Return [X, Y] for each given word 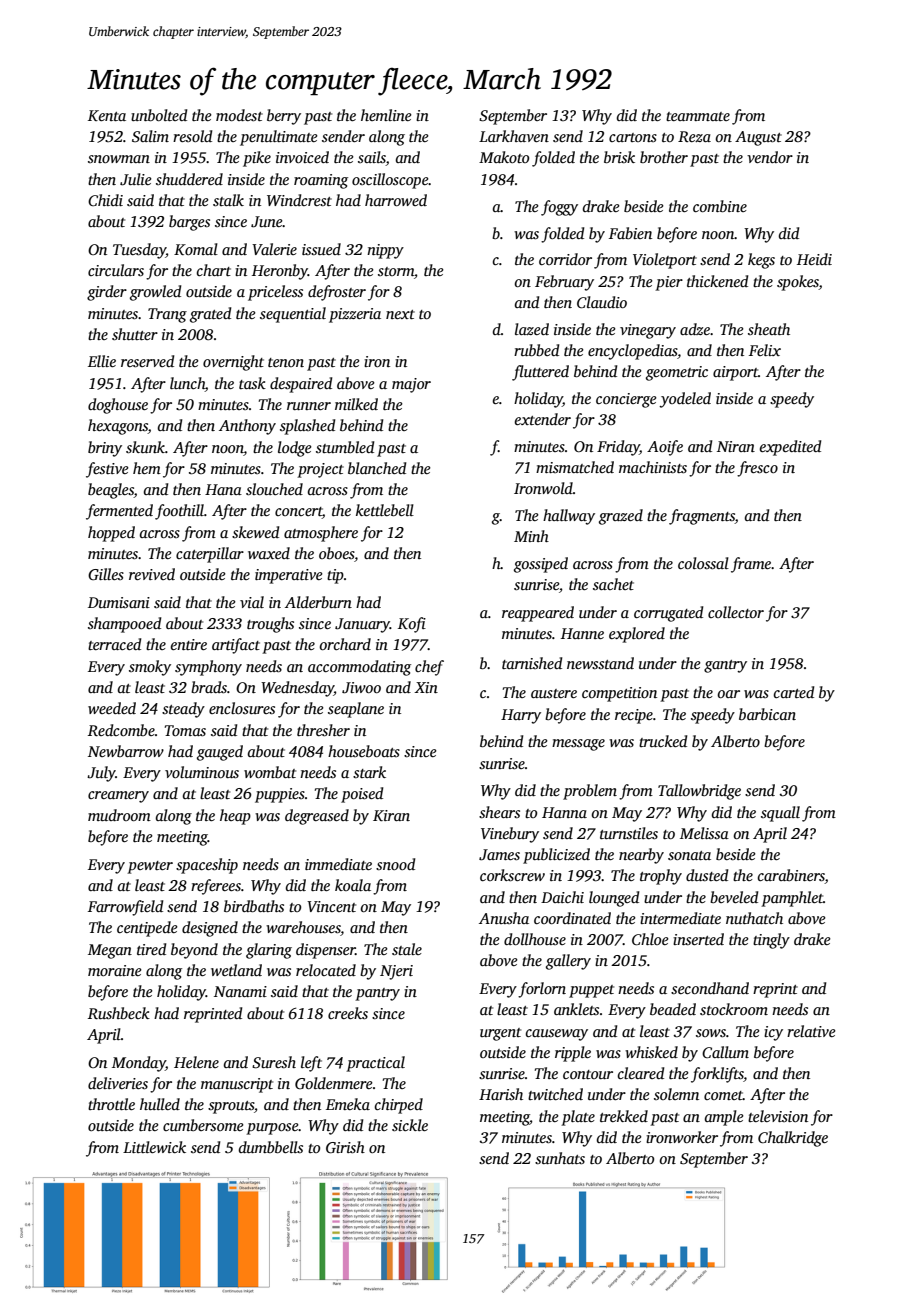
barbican [767, 714]
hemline [386, 115]
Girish [345, 1147]
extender [543, 419]
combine [720, 206]
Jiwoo [361, 688]
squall [780, 814]
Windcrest [299, 200]
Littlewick [154, 1147]
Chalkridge [793, 1139]
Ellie [102, 361]
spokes [798, 283]
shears [499, 812]
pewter [150, 867]
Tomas [185, 730]
